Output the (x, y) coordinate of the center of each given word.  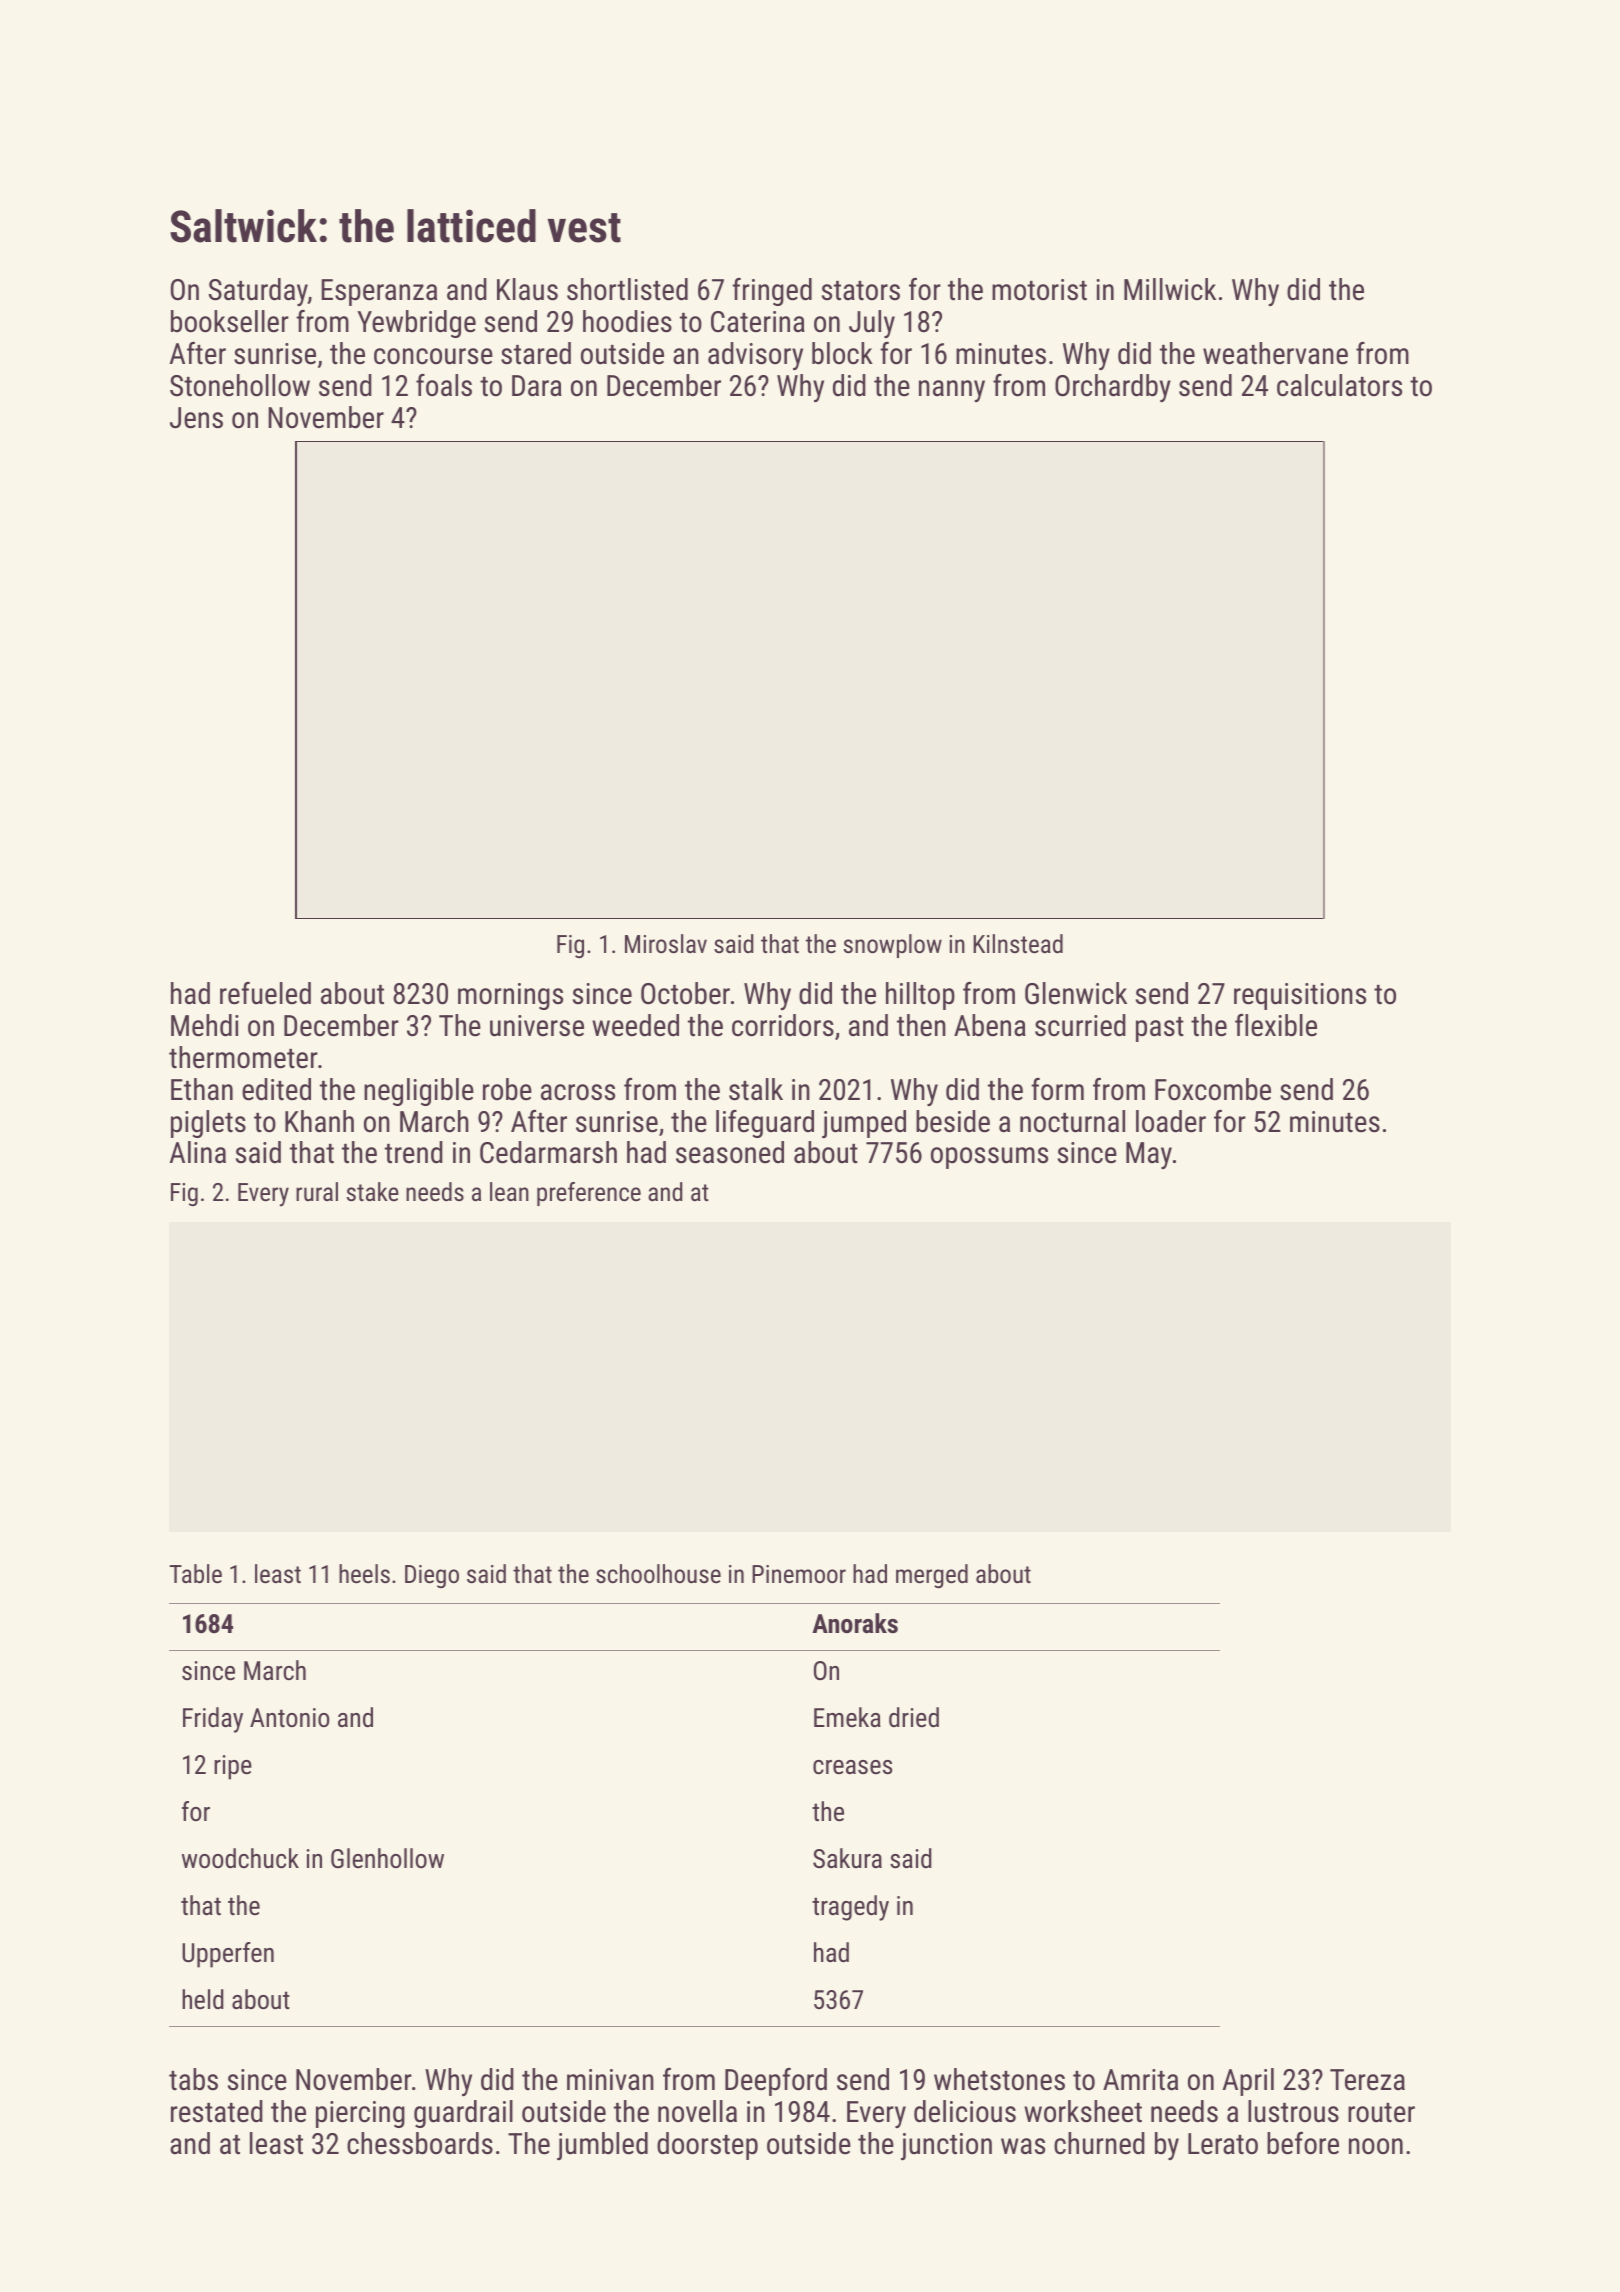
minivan (610, 2080)
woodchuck (240, 1858)
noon (1376, 2146)
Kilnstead (1018, 943)
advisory (755, 356)
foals (444, 385)
